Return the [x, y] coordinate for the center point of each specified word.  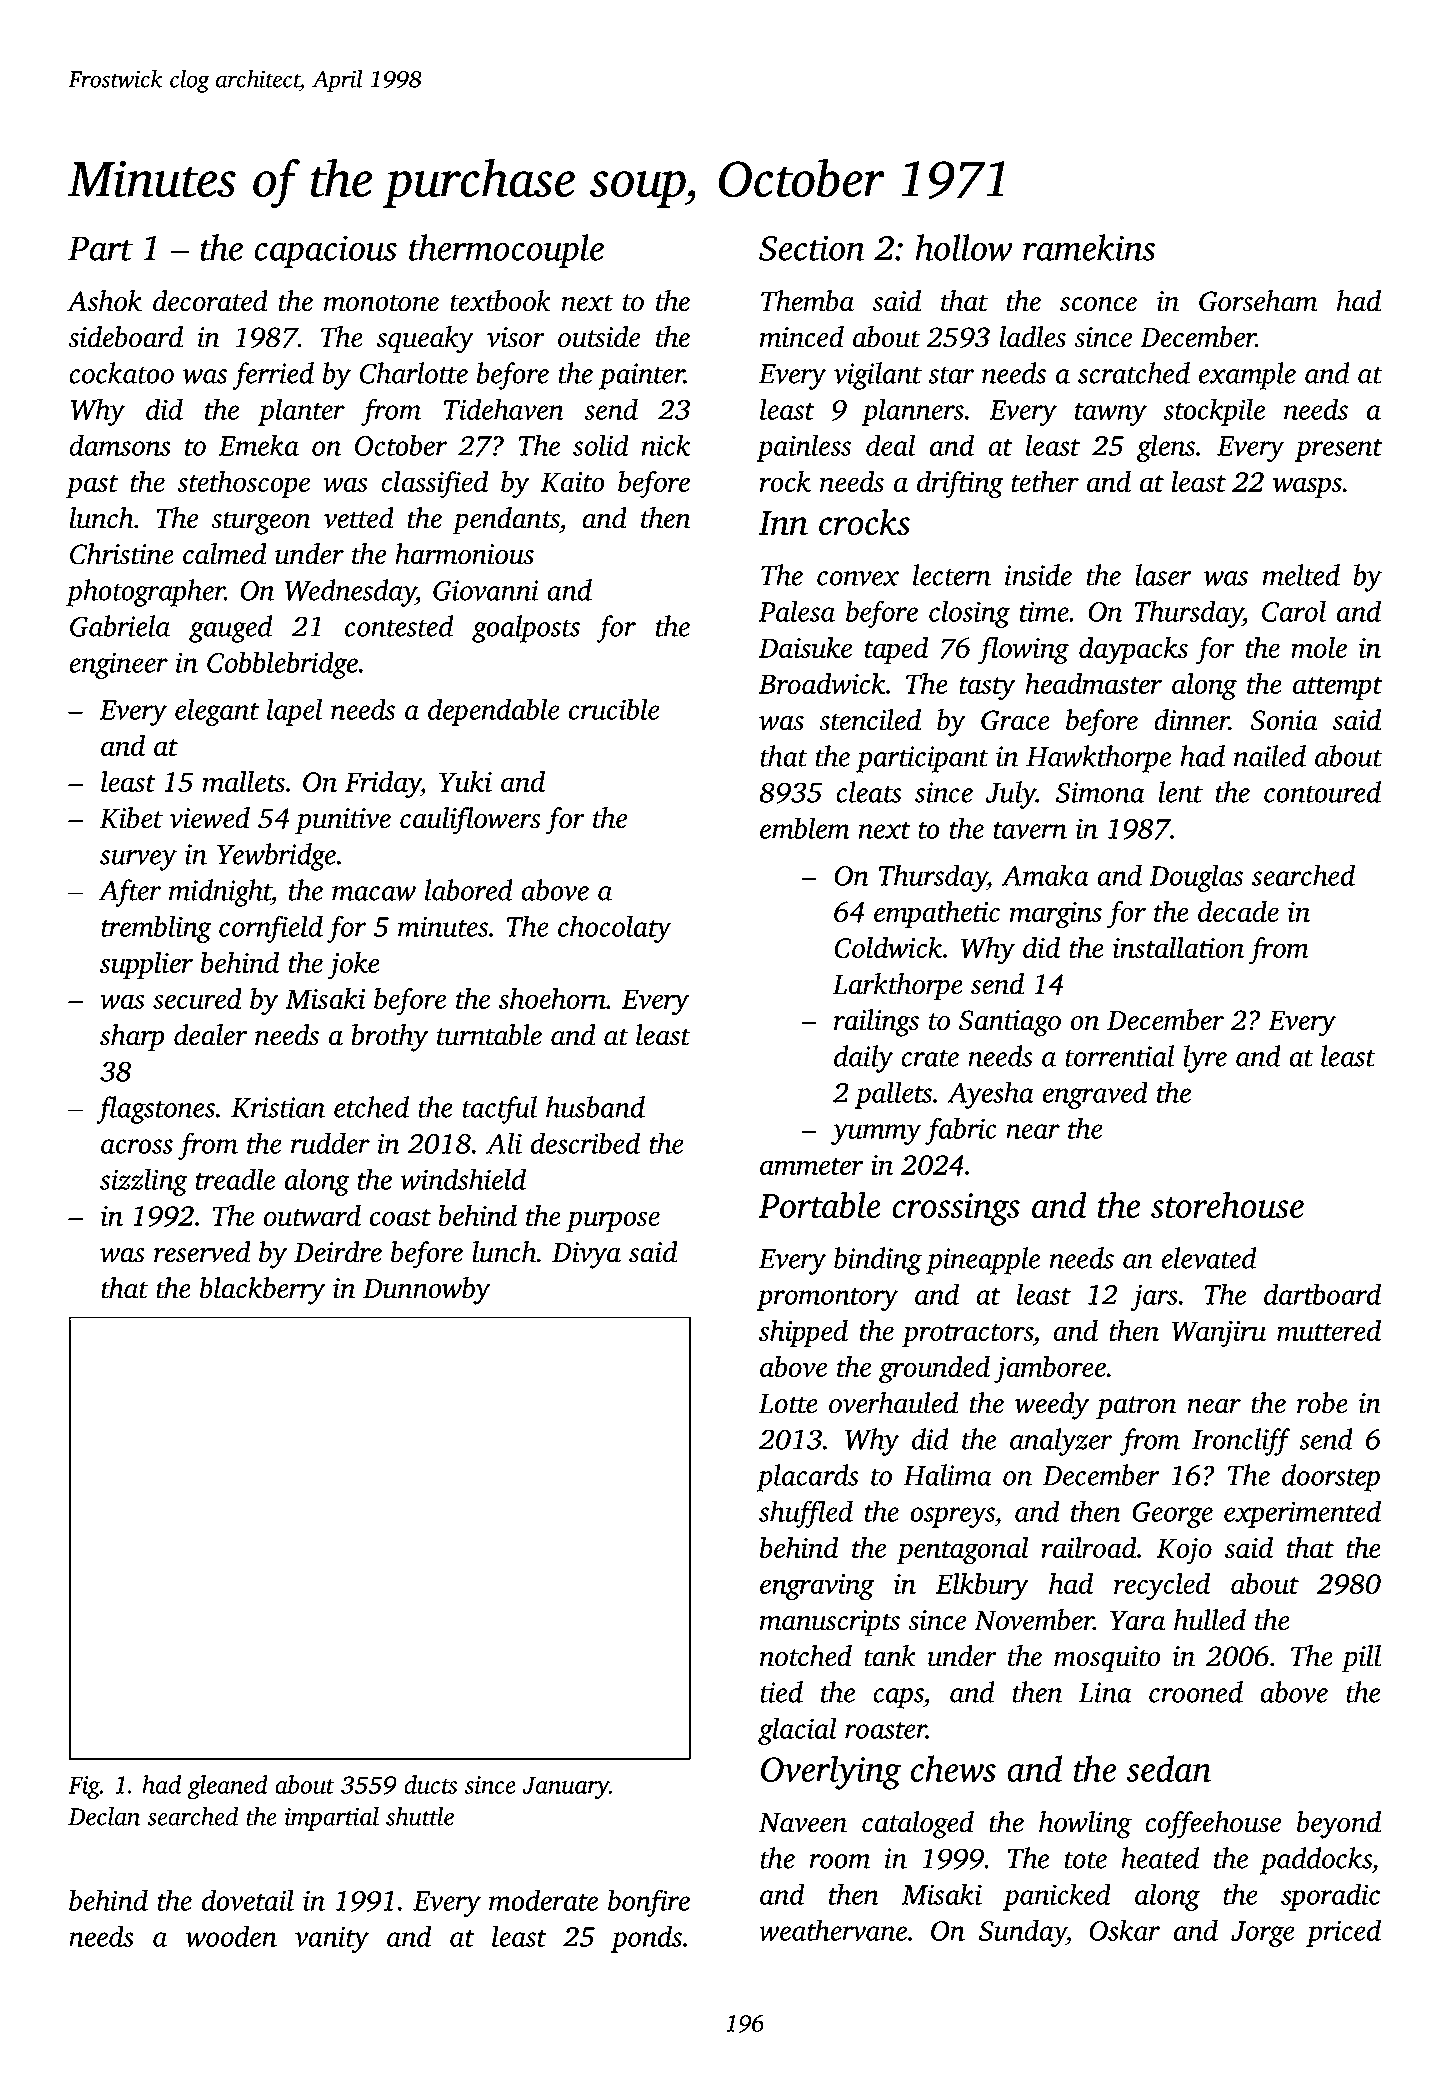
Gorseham [1258, 301]
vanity [332, 1939]
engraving [817, 1587]
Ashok [104, 301]
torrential [1119, 1056]
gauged [230, 629]
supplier [146, 965]
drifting [960, 485]
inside [1038, 575]
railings [876, 1023]
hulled [1210, 1620]
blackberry [262, 1291]
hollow [964, 247]
